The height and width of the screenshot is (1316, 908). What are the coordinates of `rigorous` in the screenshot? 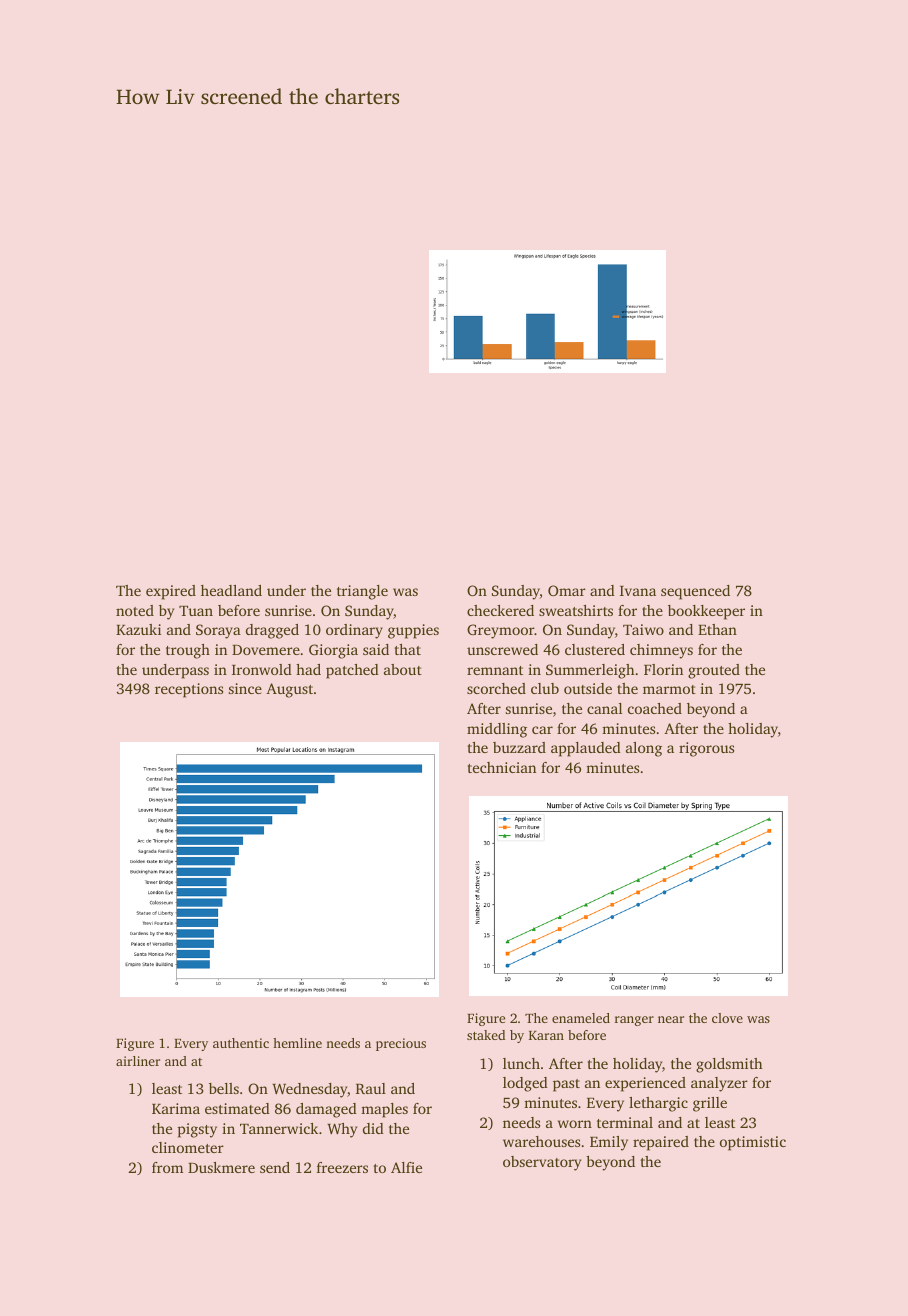 It's located at (706, 749).
